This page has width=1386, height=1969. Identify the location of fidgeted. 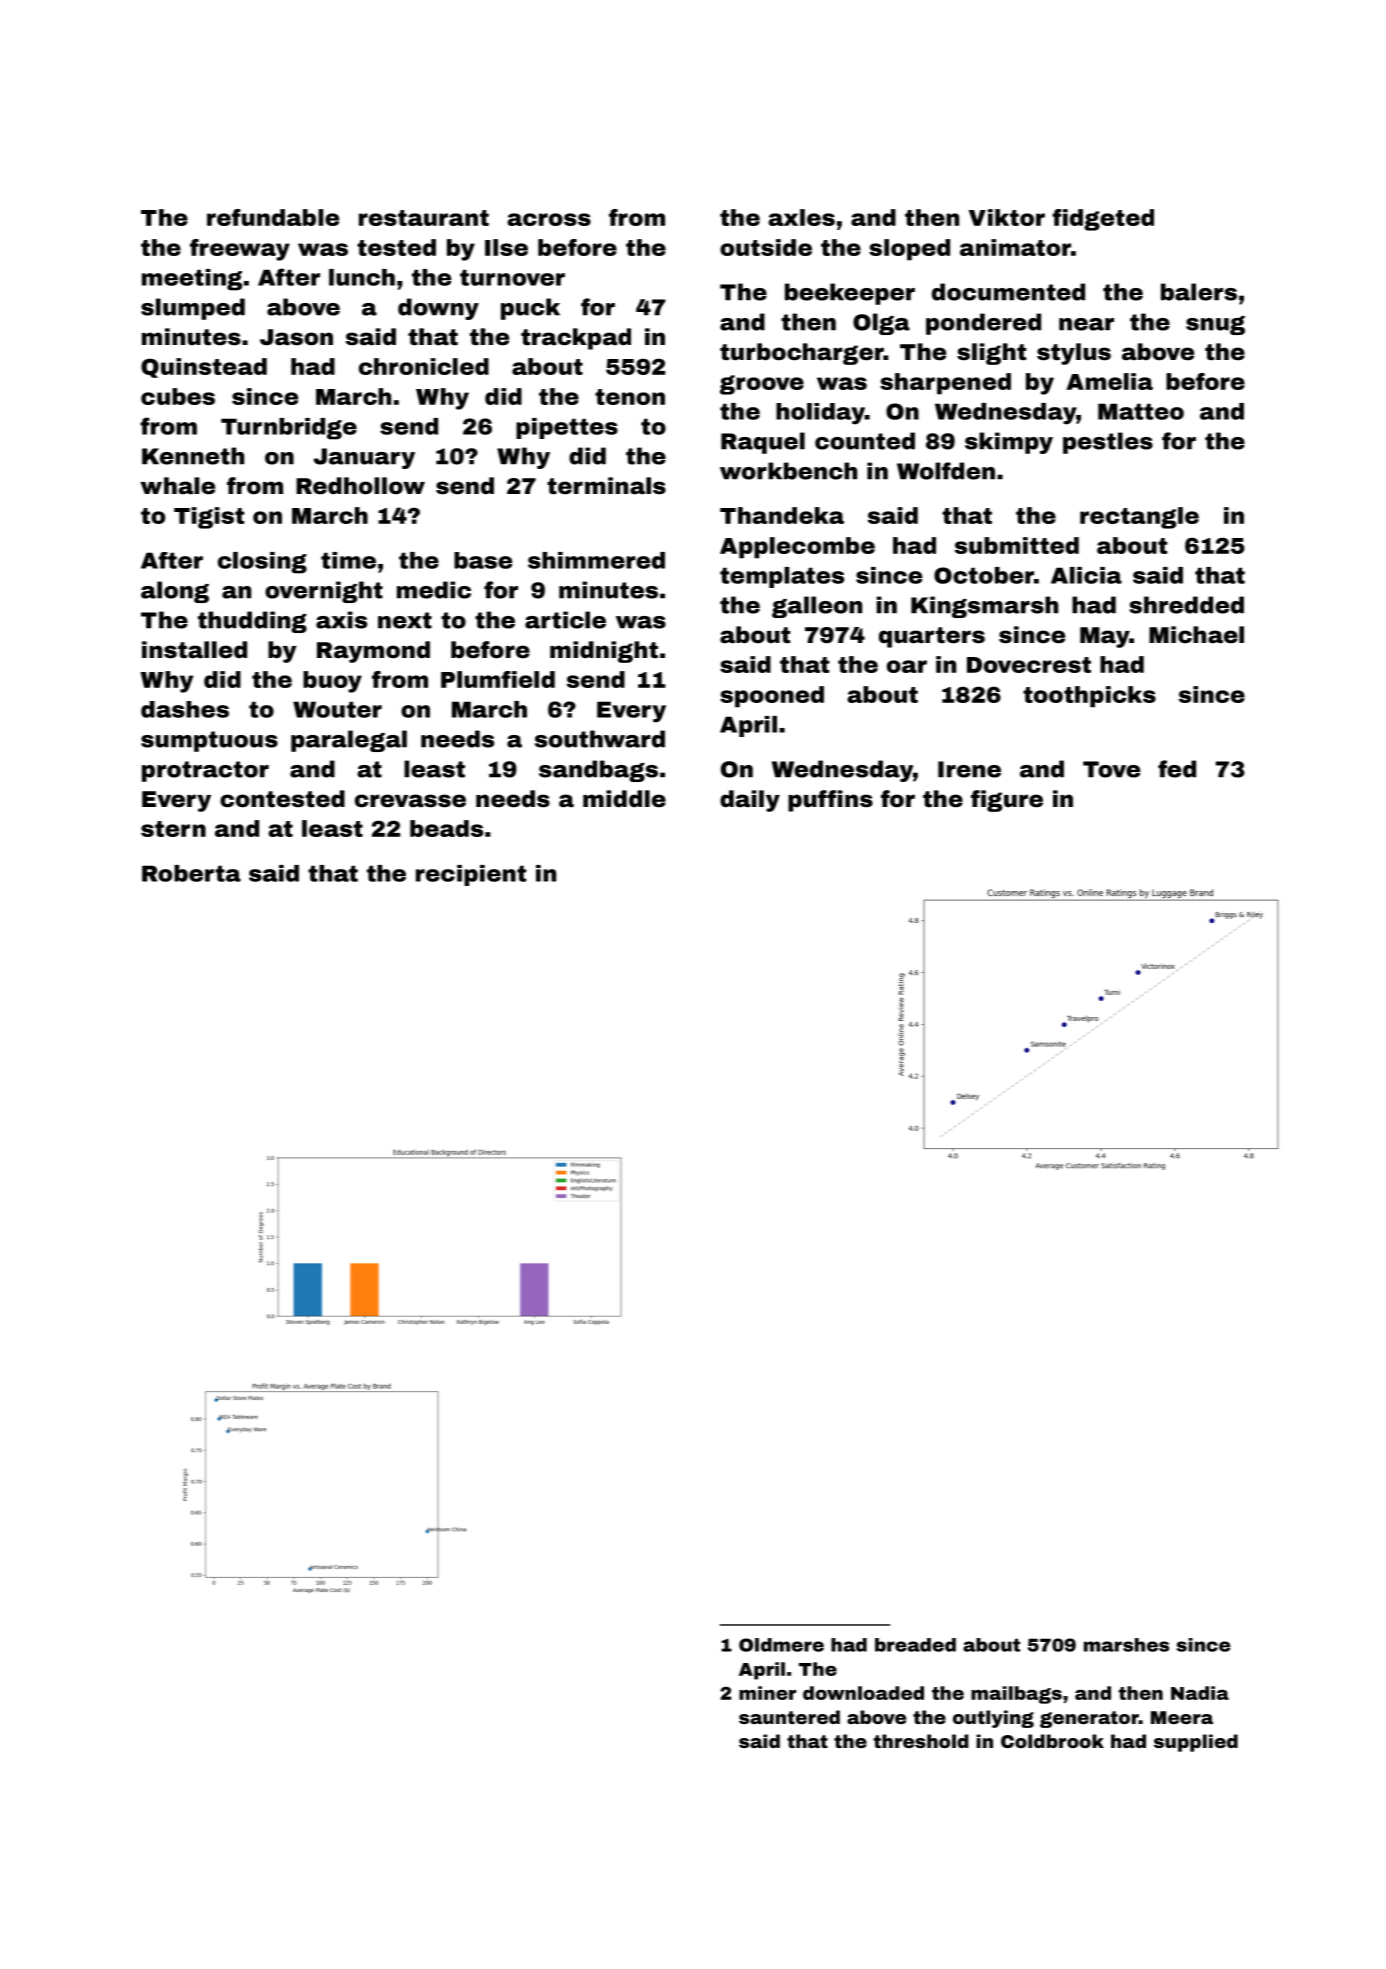
(1103, 220).
